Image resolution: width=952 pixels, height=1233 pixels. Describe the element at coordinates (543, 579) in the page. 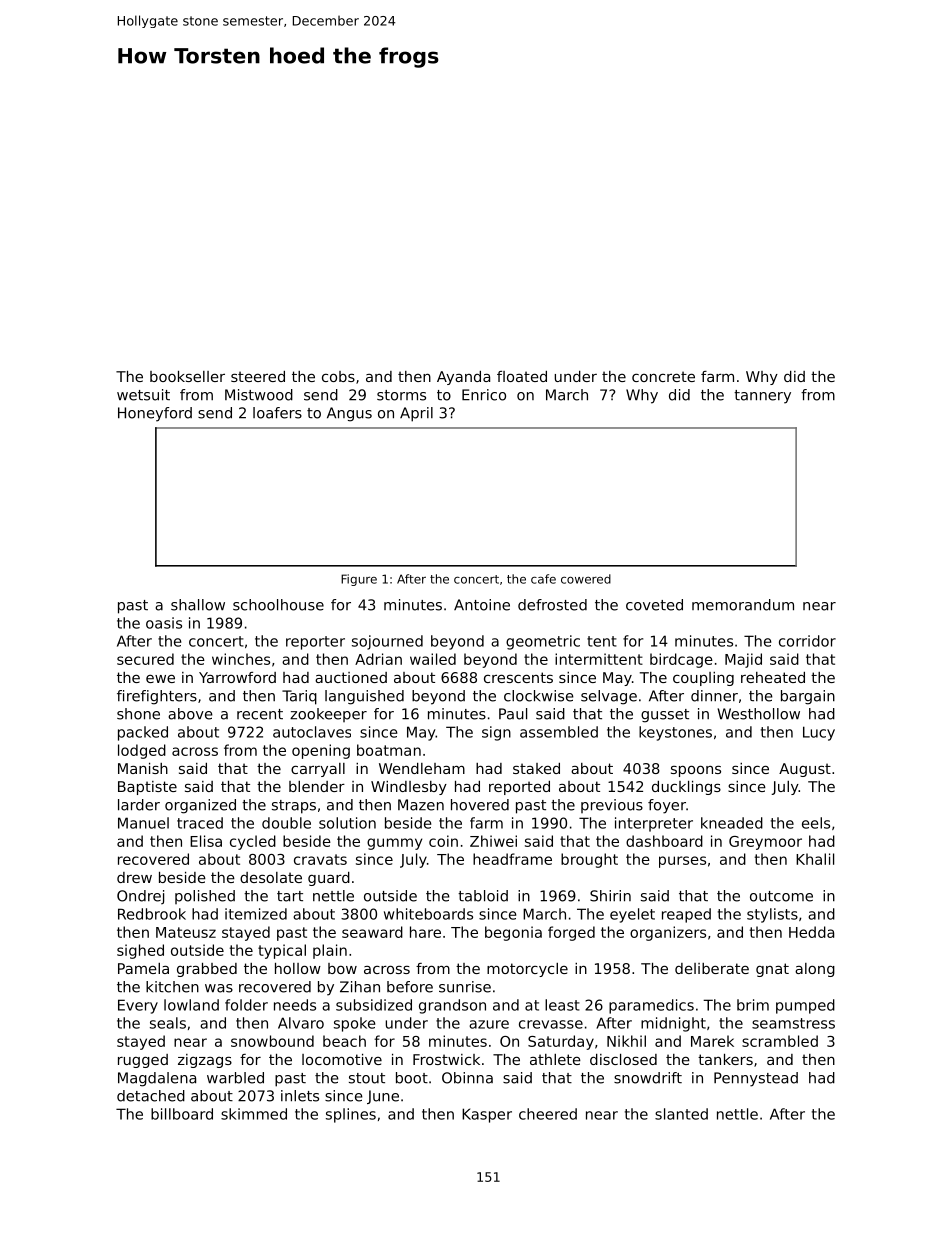

I see `cafe` at that location.
